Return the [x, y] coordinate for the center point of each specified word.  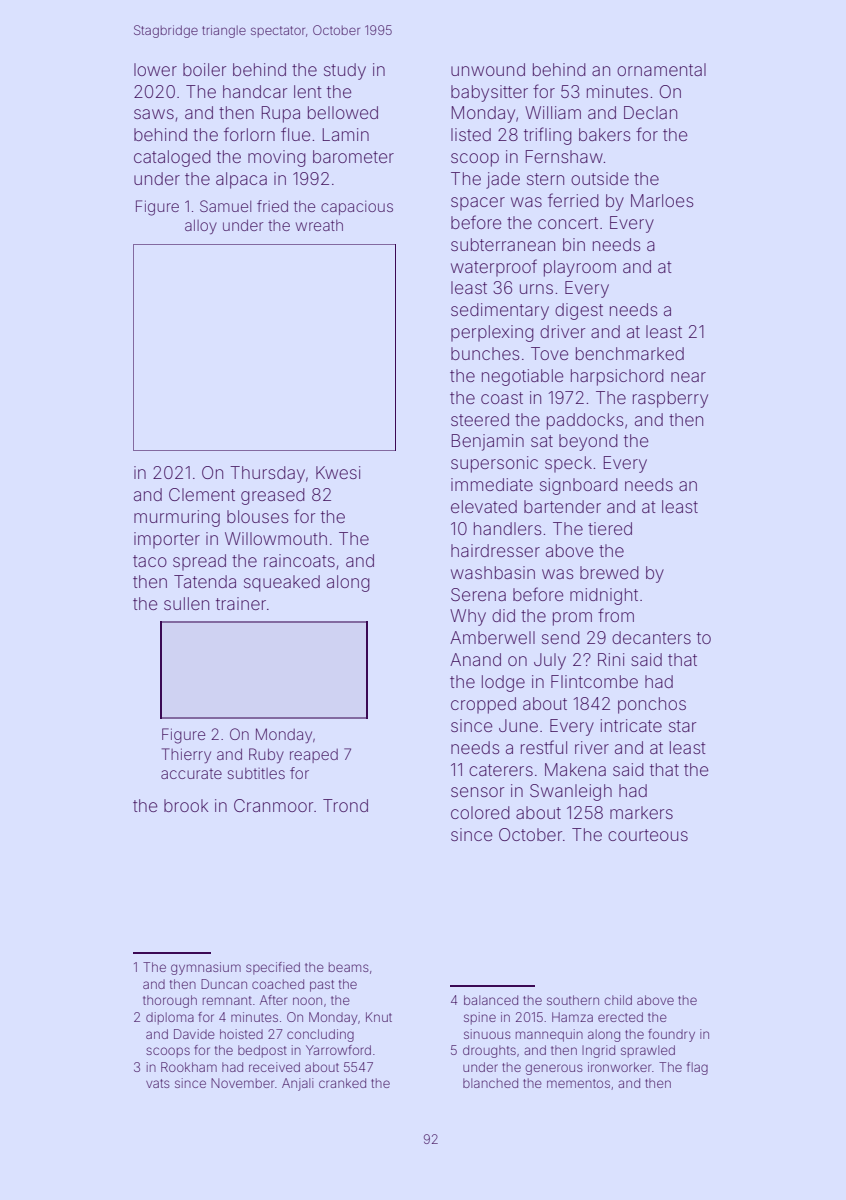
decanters [651, 637]
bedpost [262, 1051]
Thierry [186, 755]
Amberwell [492, 637]
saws [154, 114]
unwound [488, 69]
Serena [478, 594]
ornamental [661, 69]
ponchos [652, 705]
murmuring [177, 518]
